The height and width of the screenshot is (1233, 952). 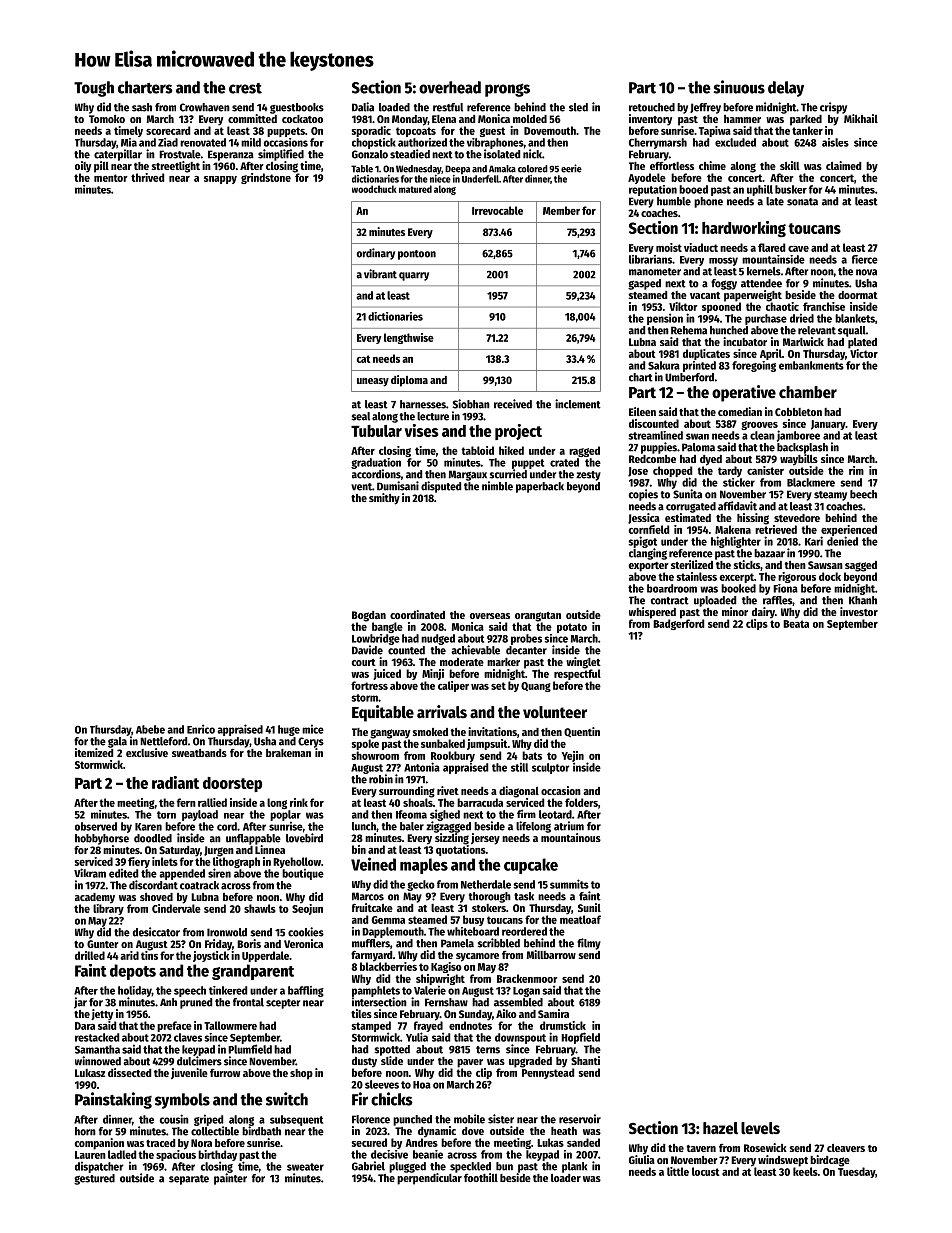 What do you see at coordinates (411, 814) in the screenshot?
I see `Ifeoma` at bounding box center [411, 814].
